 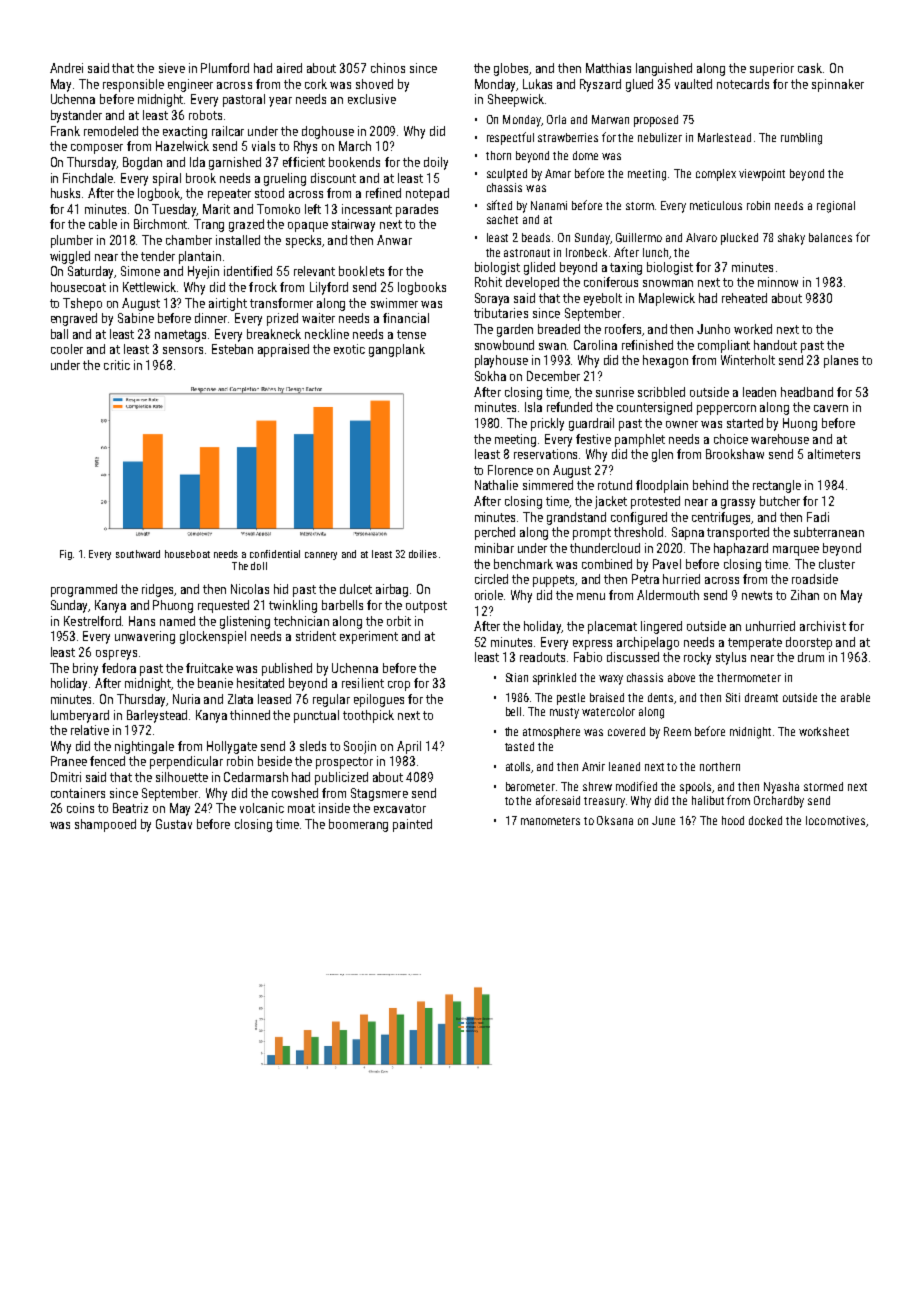 I want to click on Birchmont, so click(x=160, y=224).
